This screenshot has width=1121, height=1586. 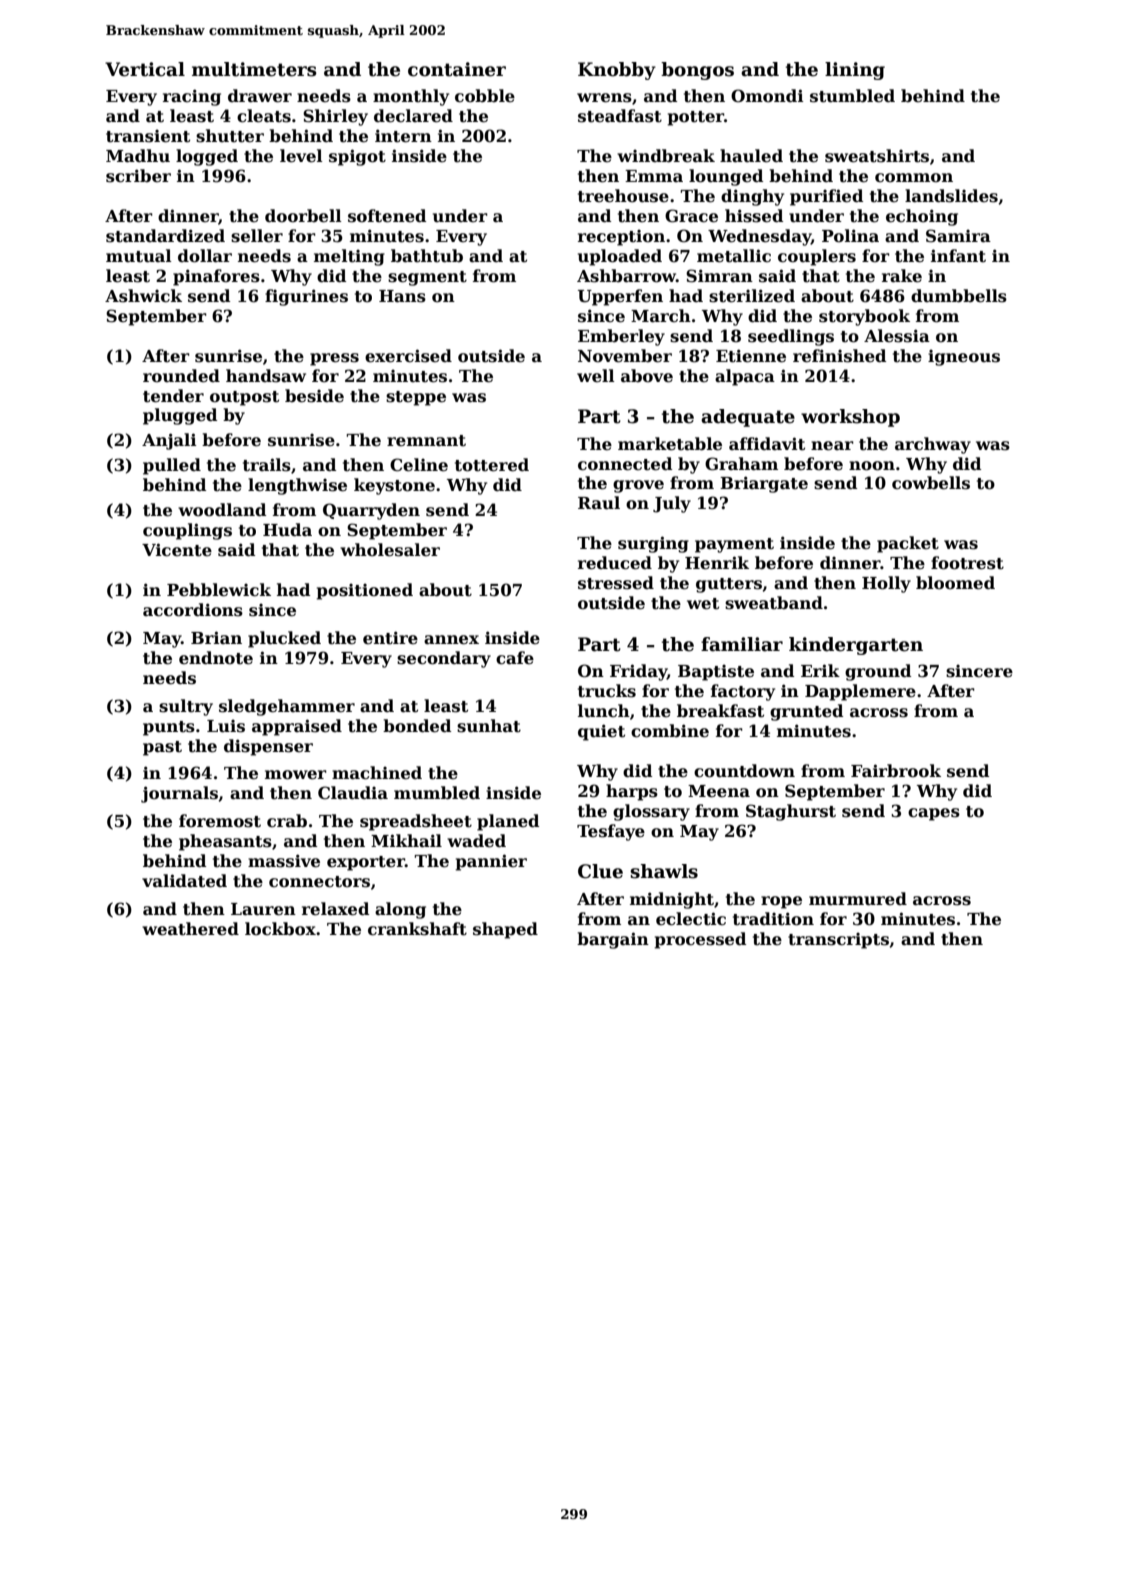 What do you see at coordinates (625, 464) in the screenshot?
I see `connected` at bounding box center [625, 464].
